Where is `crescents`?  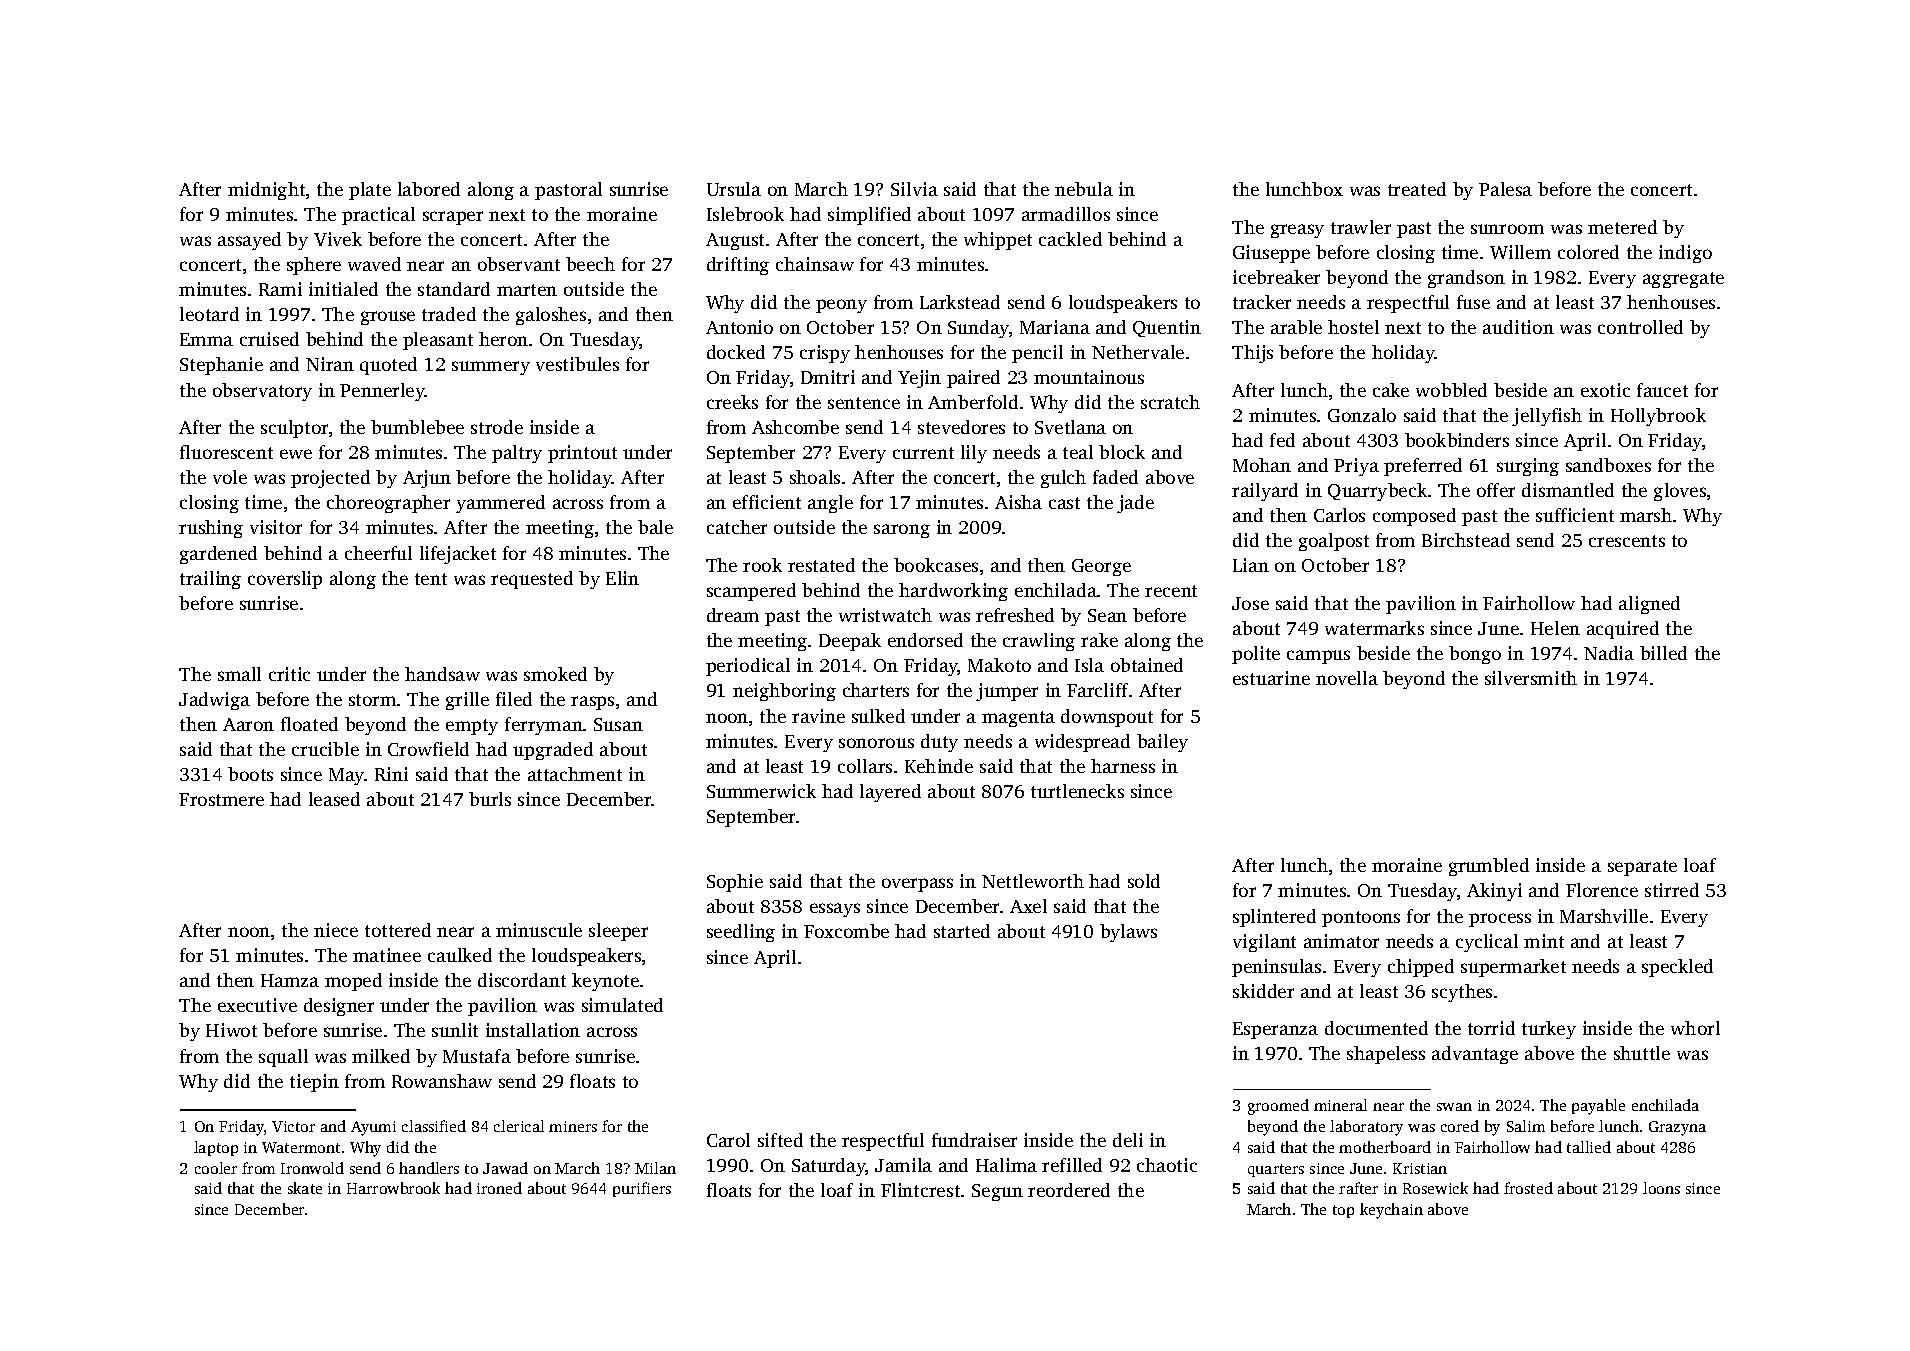 crescents is located at coordinates (1627, 541).
